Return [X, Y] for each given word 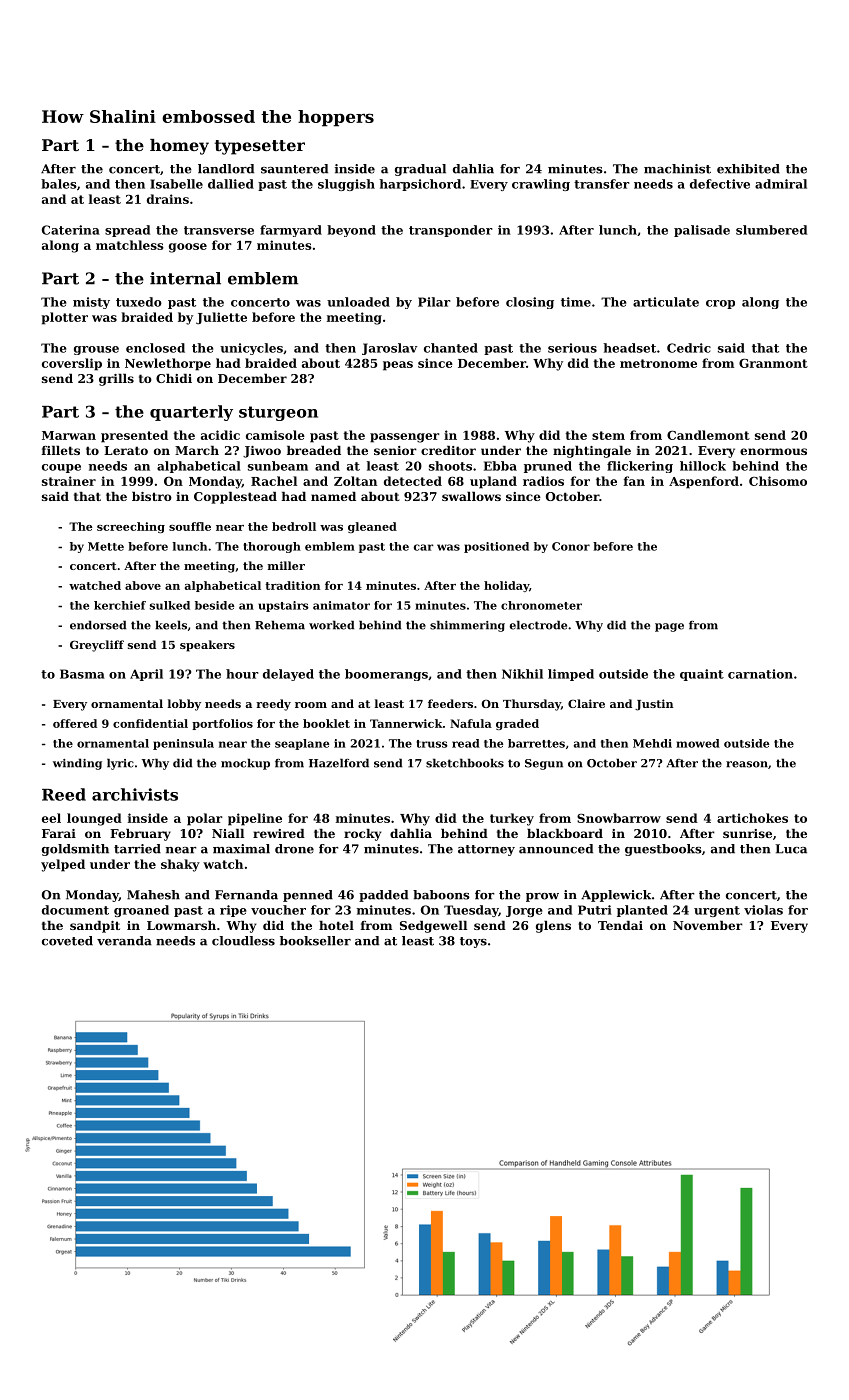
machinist [677, 169]
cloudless [243, 941]
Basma [82, 674]
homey [179, 147]
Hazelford [339, 763]
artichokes [752, 818]
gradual [420, 170]
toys [473, 942]
